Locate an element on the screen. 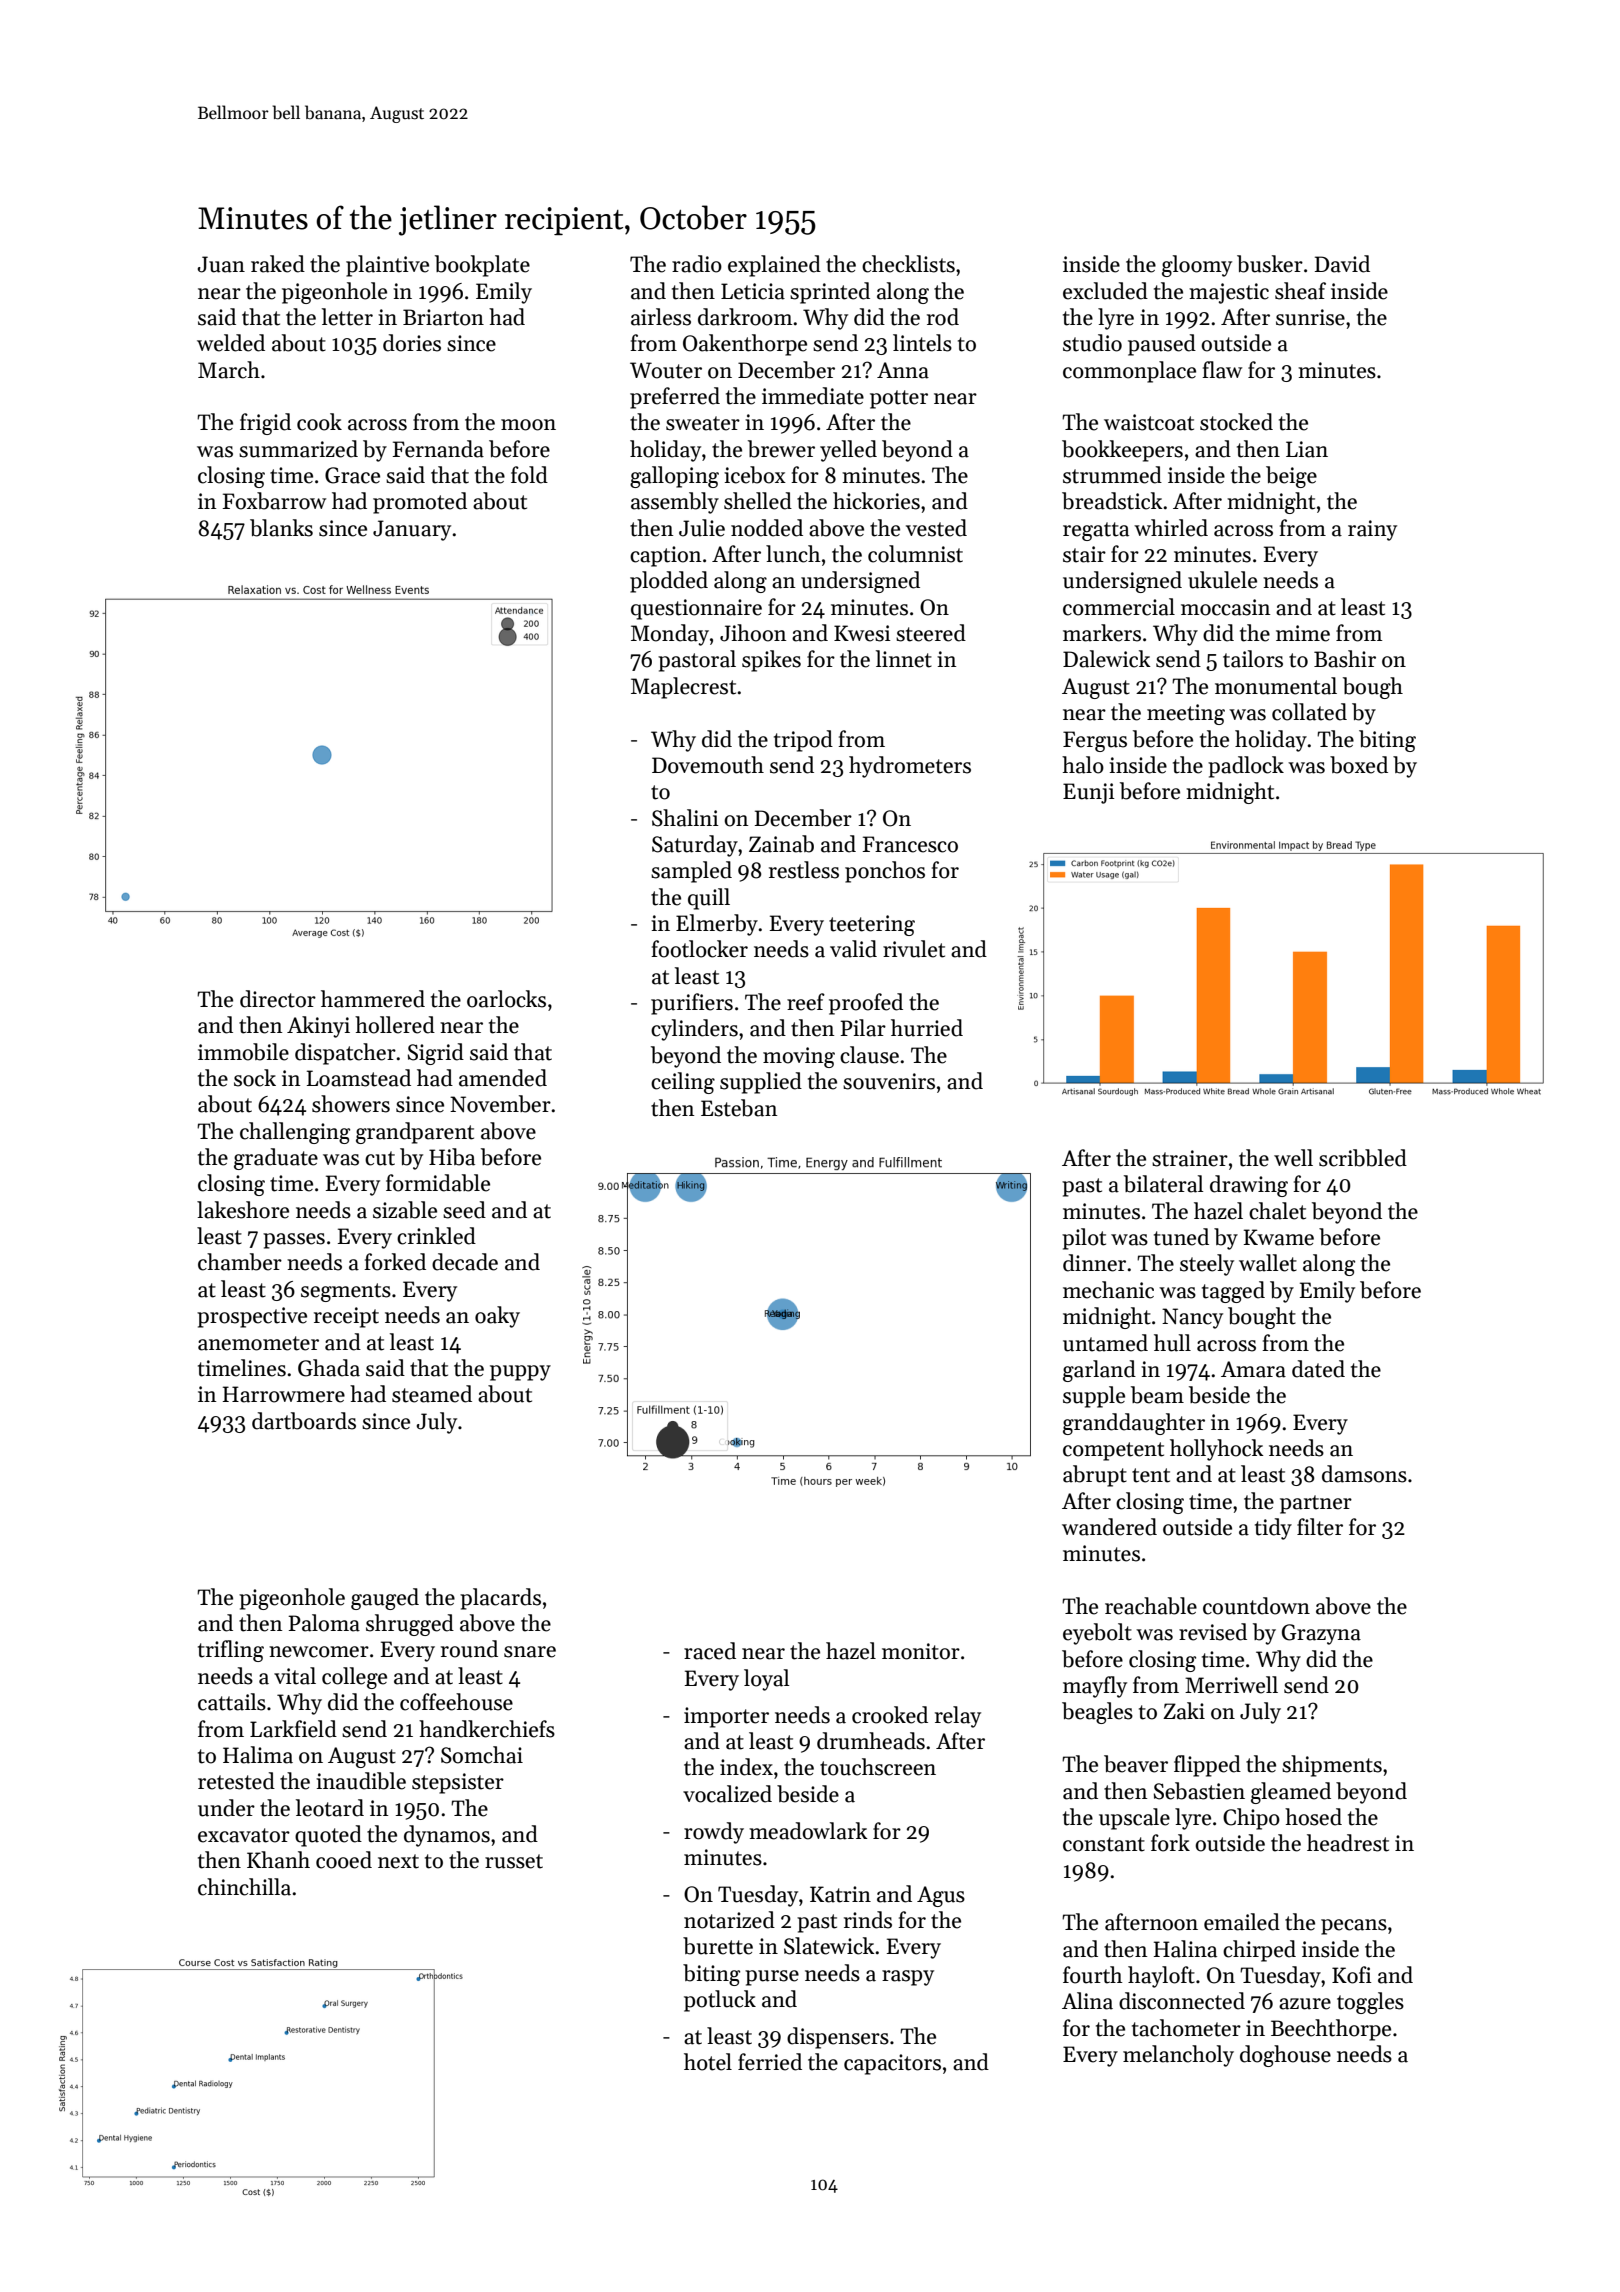 Image resolution: width=1620 pixels, height=2292 pixels. abrupt is located at coordinates (1095, 1476).
